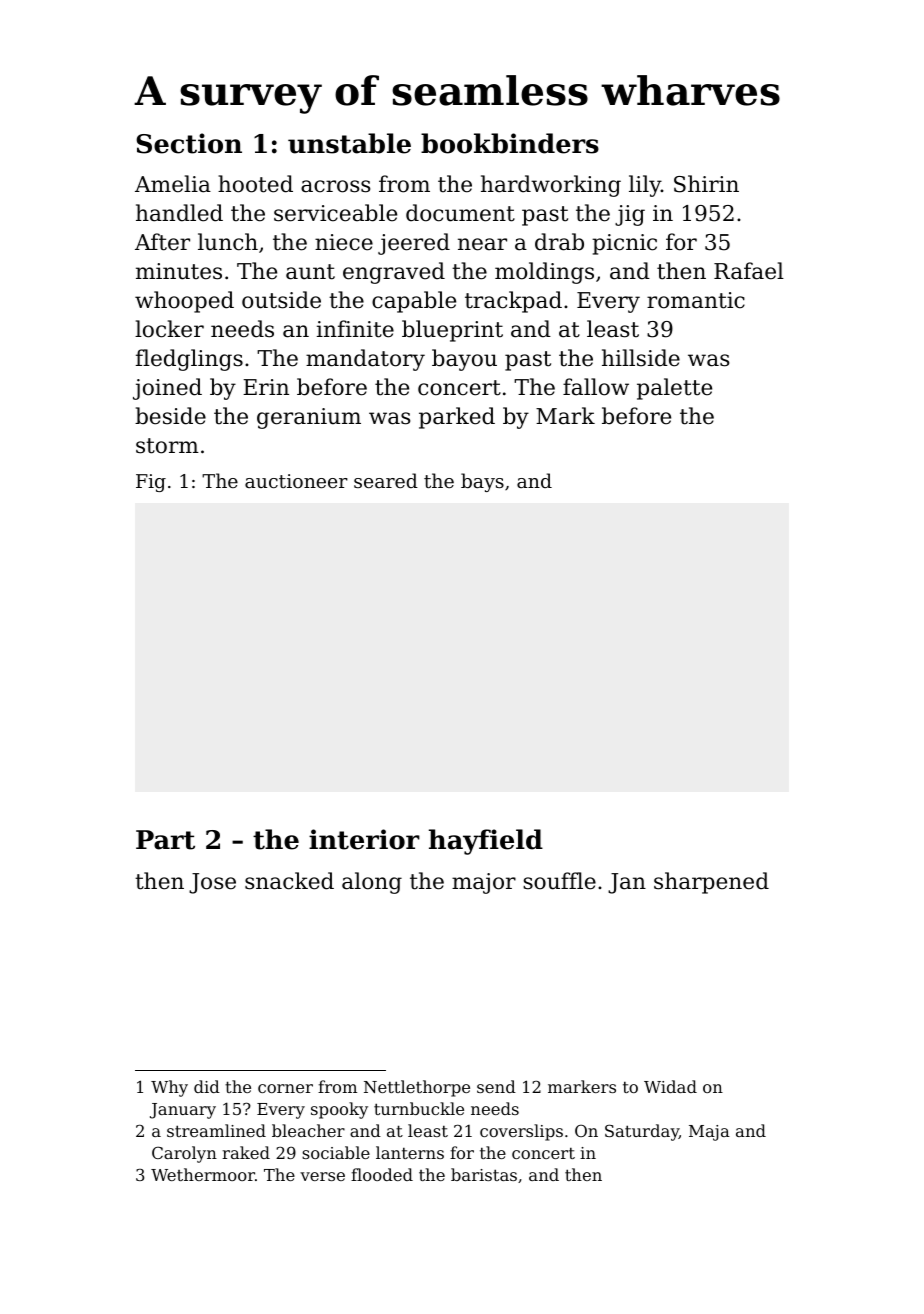 The height and width of the image is (1314, 924). What do you see at coordinates (706, 184) in the image?
I see `Shirin` at bounding box center [706, 184].
